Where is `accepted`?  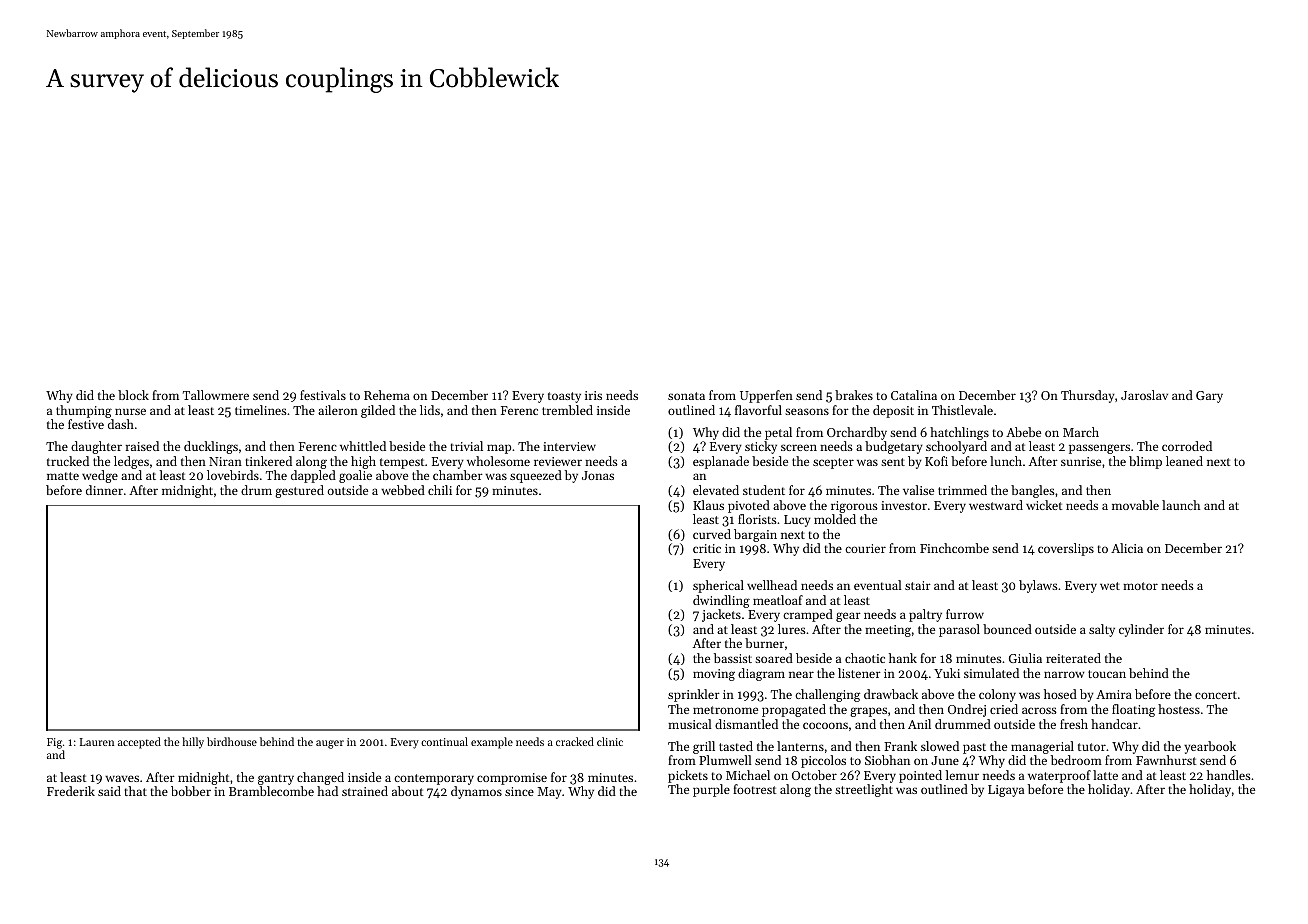
accepted is located at coordinates (139, 743).
